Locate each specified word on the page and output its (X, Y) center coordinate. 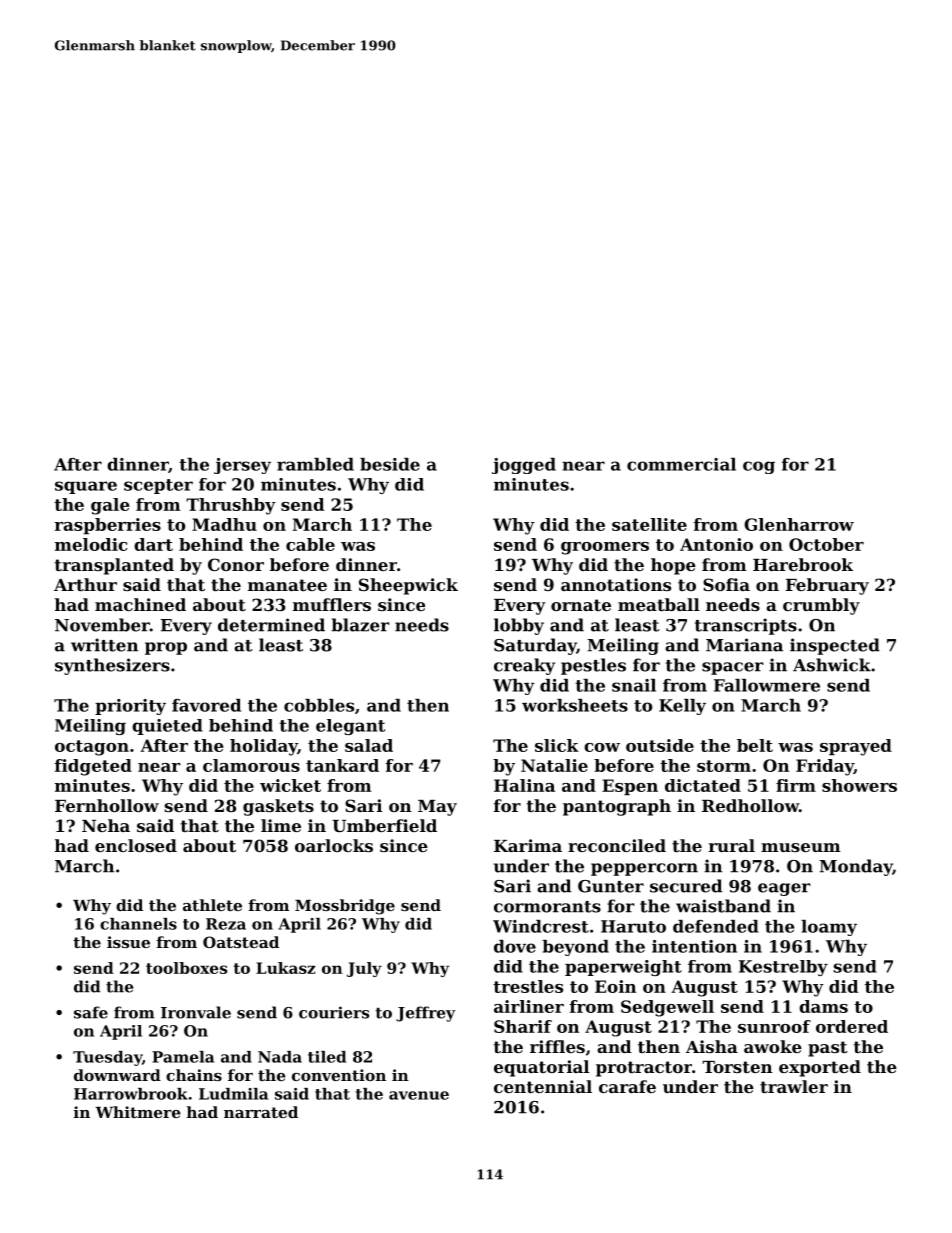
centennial (543, 1086)
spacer (732, 668)
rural (732, 845)
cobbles (319, 705)
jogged (524, 466)
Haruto (633, 926)
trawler (794, 1086)
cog (759, 467)
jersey (242, 466)
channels (138, 924)
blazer (360, 625)
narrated (261, 1112)
